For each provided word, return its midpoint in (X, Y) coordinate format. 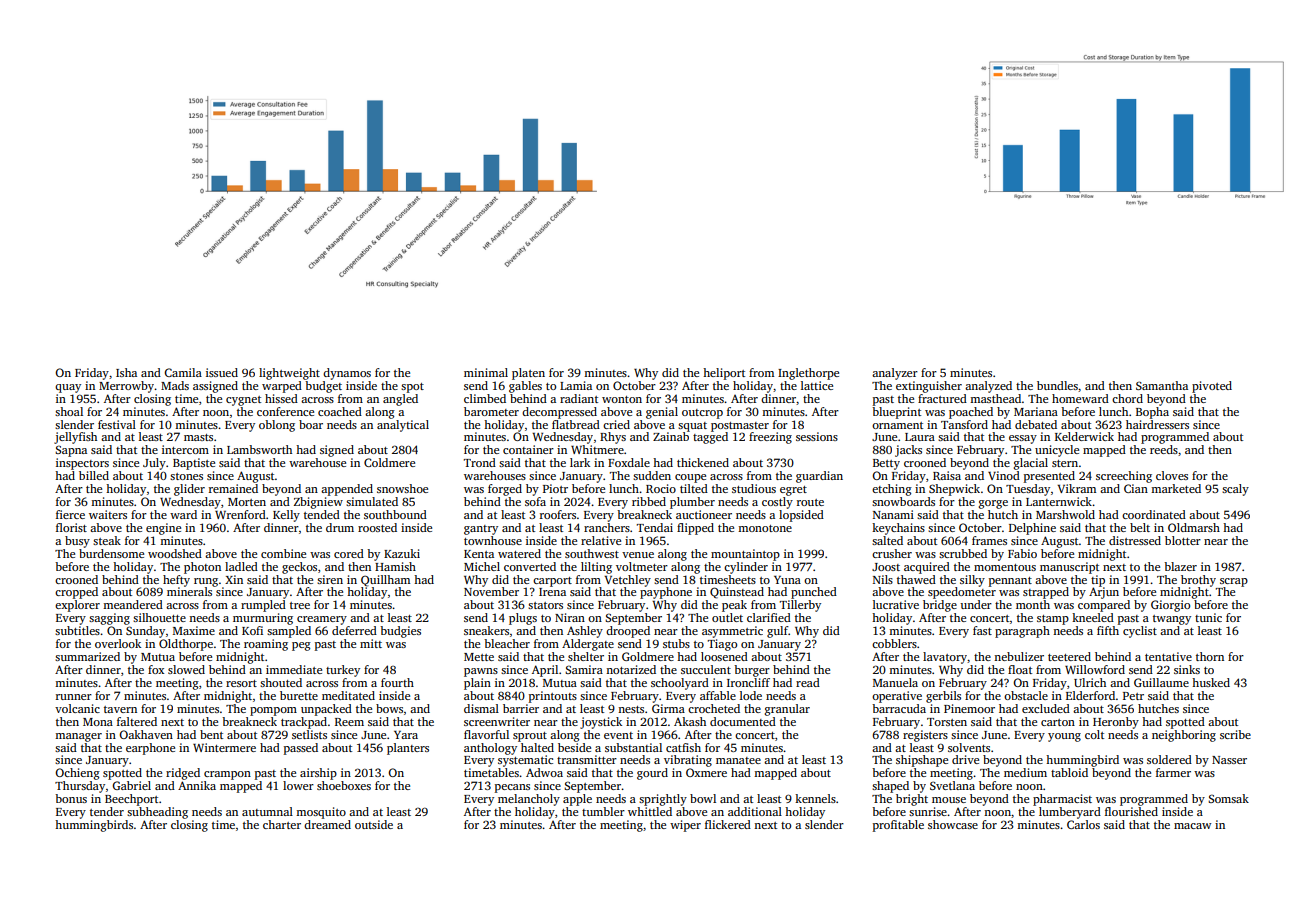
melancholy (529, 800)
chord (1127, 398)
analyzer (895, 374)
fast (982, 630)
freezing (770, 438)
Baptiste (194, 464)
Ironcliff (748, 682)
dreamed (327, 824)
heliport (724, 374)
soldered (1169, 759)
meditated (348, 695)
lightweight (289, 374)
